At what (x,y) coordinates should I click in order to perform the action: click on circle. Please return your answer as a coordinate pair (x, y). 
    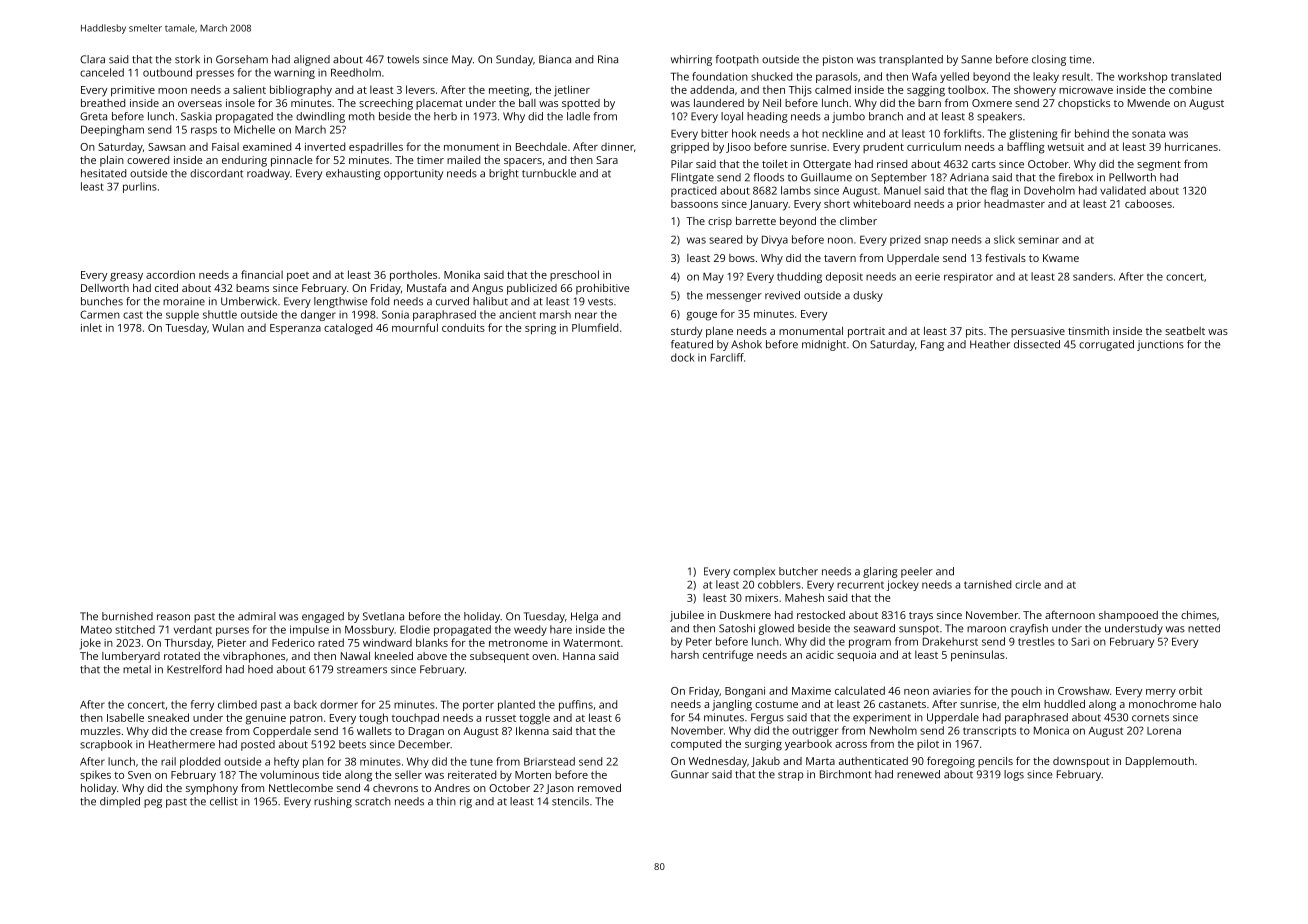
    Looking at the image, I should click on (1028, 584).
